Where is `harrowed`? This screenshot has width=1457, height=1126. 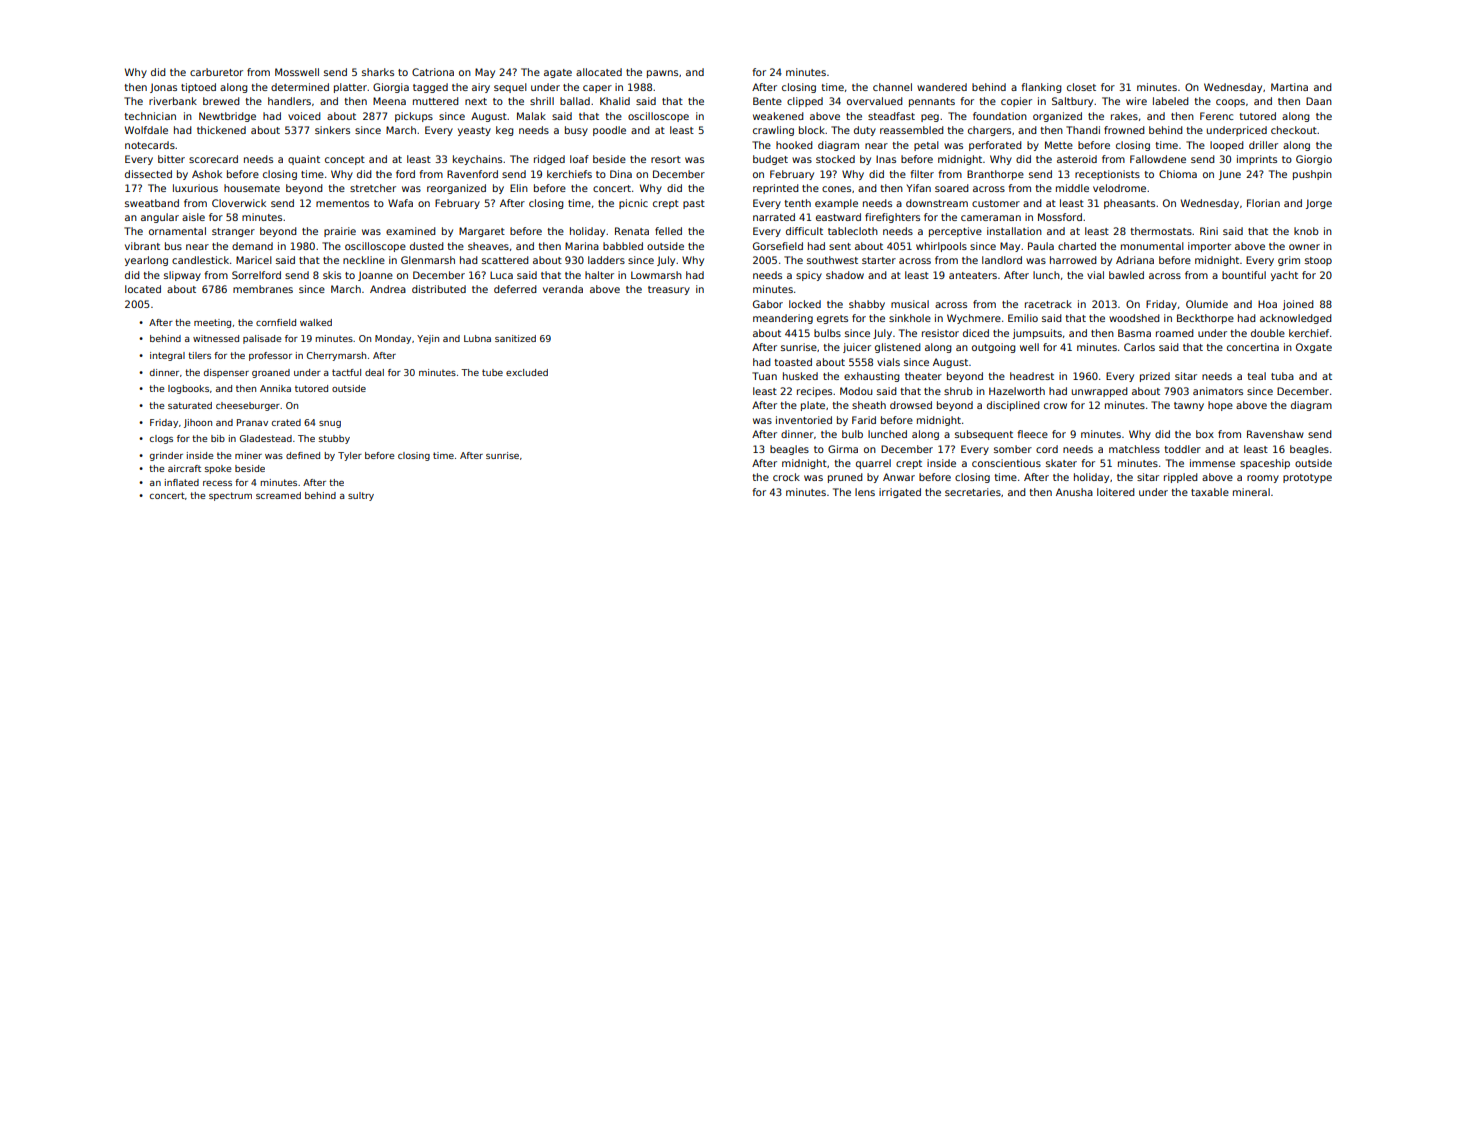 harrowed is located at coordinates (1073, 260).
